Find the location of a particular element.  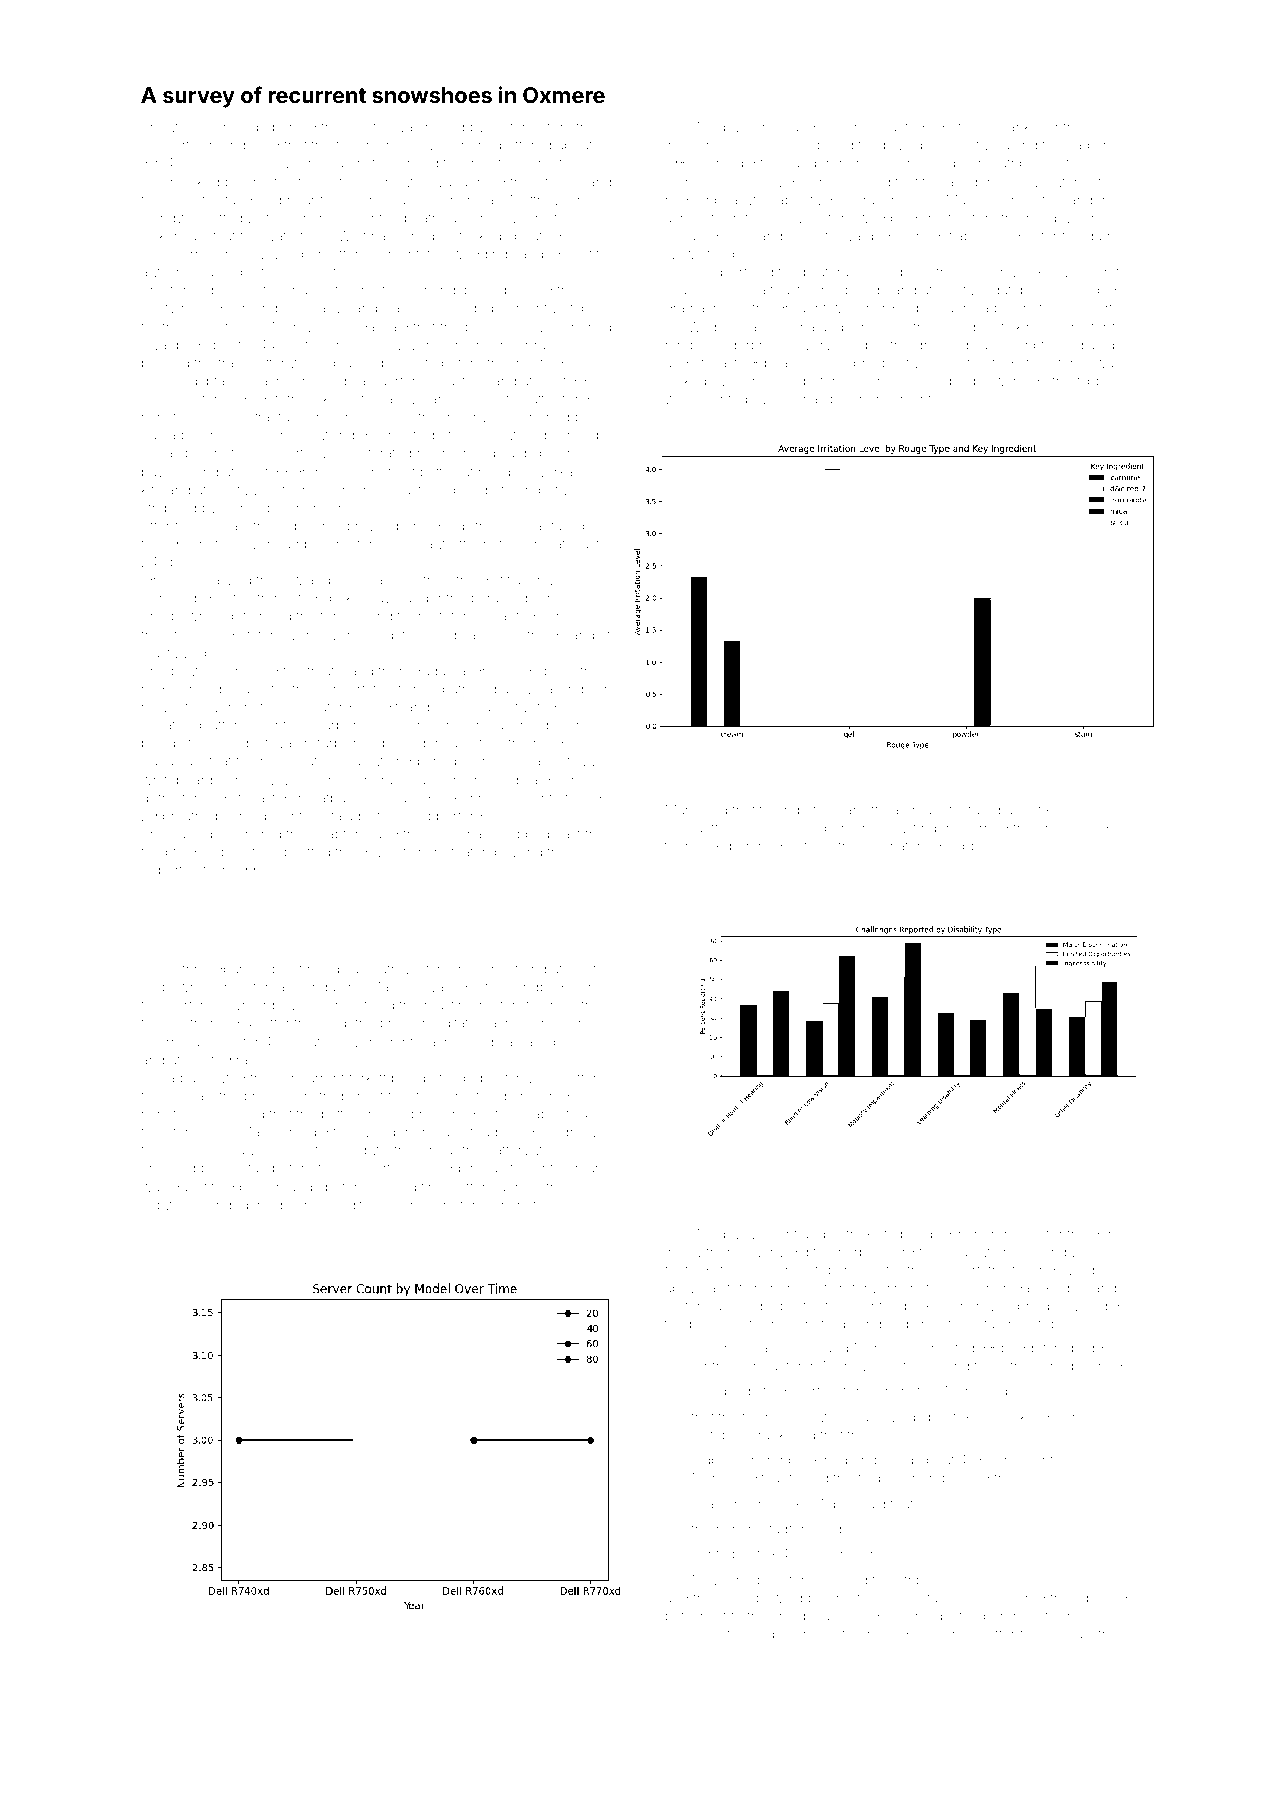

summarized is located at coordinates (212, 580).
